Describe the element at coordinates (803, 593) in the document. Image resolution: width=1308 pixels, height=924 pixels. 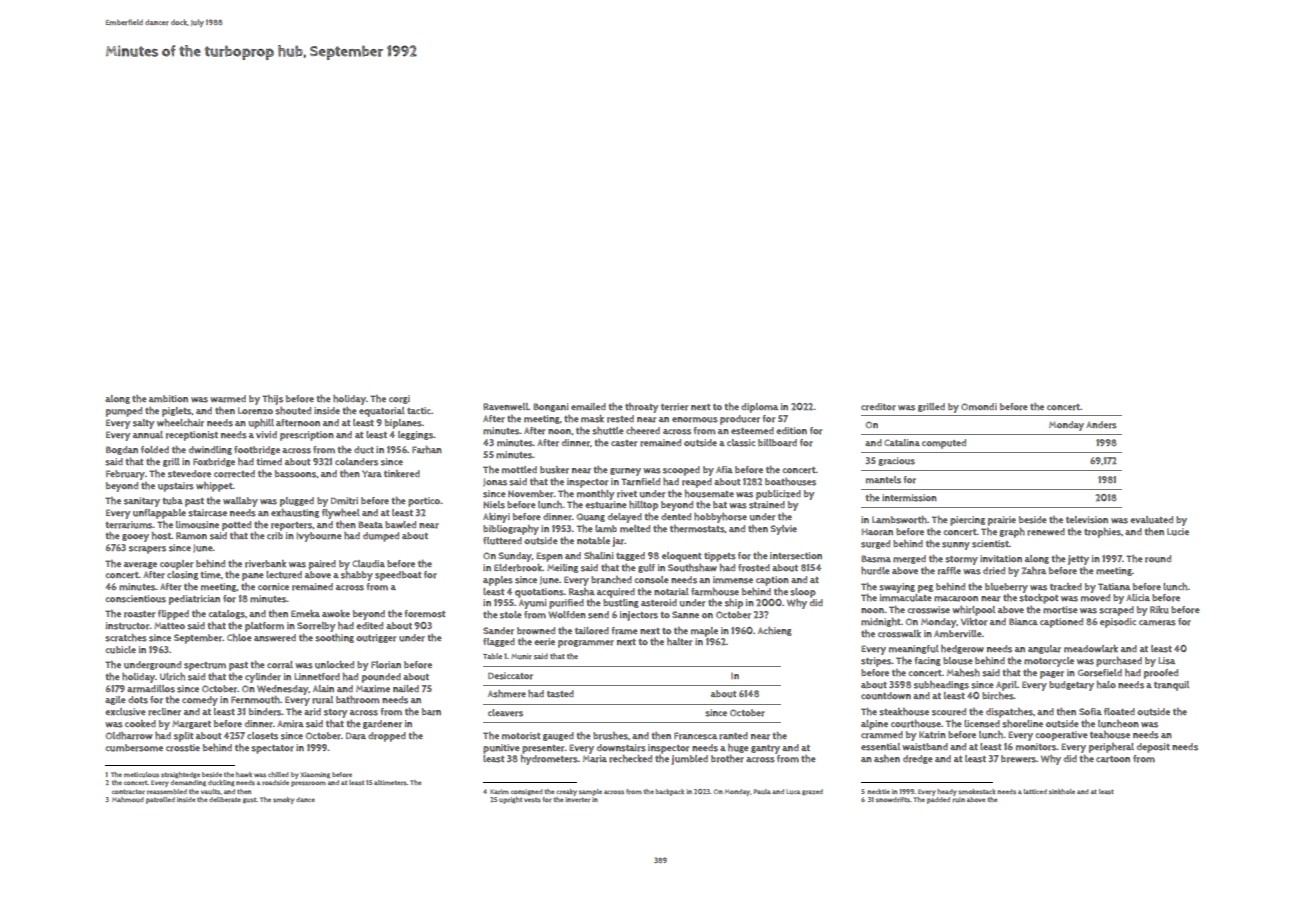
I see `sloop` at that location.
